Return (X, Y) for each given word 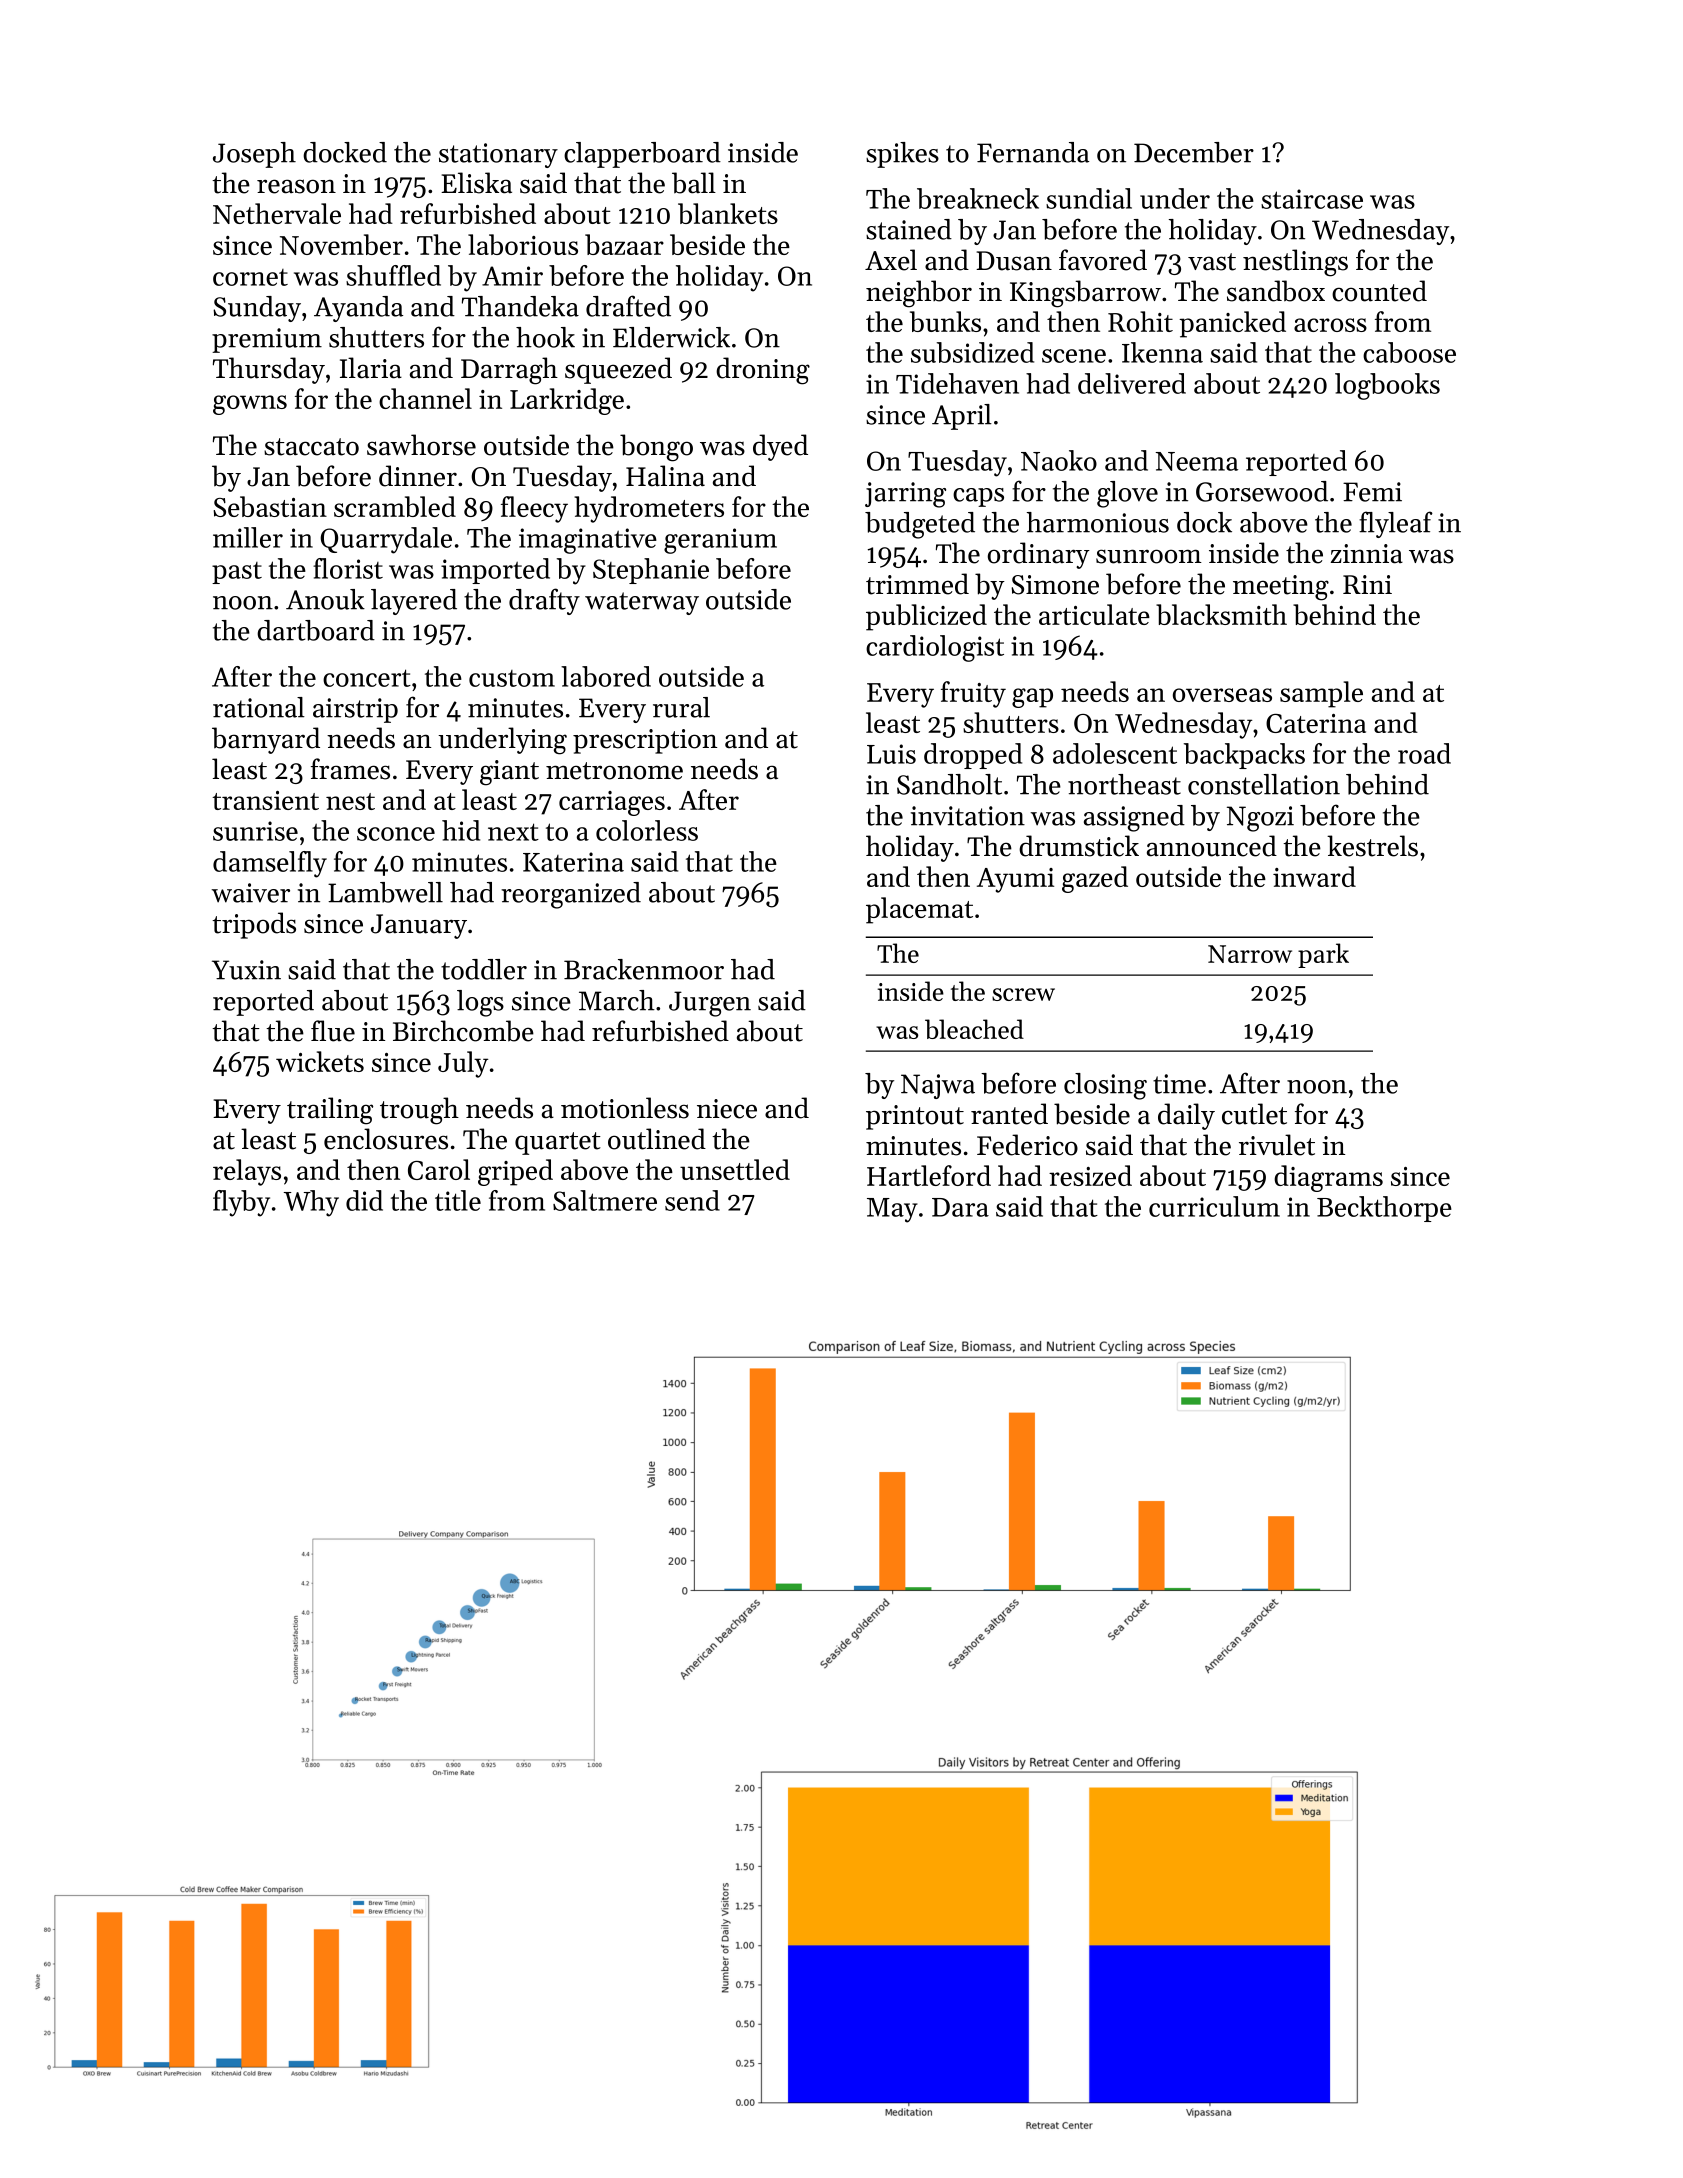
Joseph (254, 155)
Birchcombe (463, 1031)
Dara (960, 1207)
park (1323, 955)
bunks (945, 321)
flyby (241, 1203)
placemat (919, 910)
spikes (902, 155)
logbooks (1387, 386)
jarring (905, 495)
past (237, 573)
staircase (1312, 199)
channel (425, 398)
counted (1379, 291)
